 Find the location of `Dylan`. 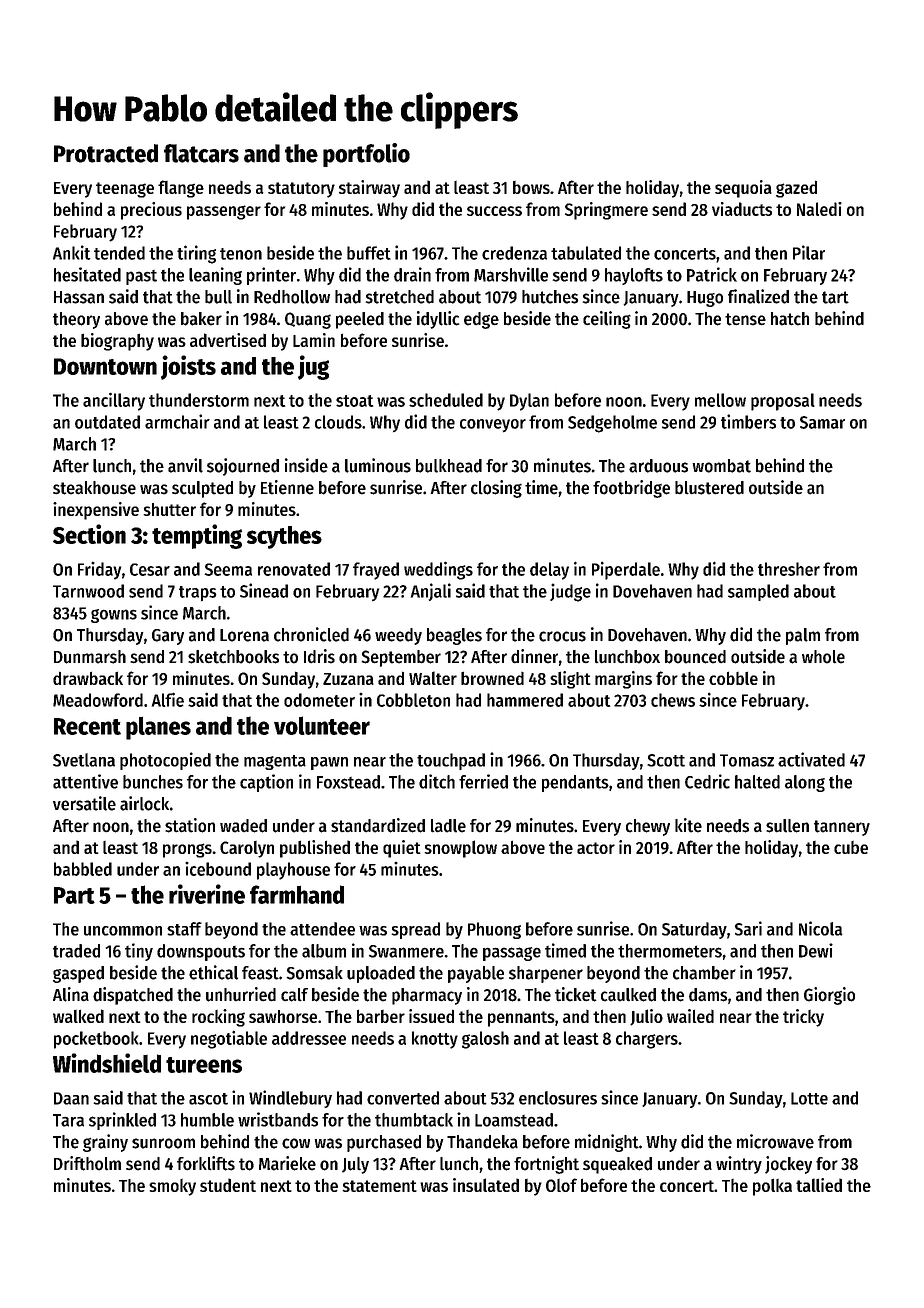

Dylan is located at coordinates (529, 402).
